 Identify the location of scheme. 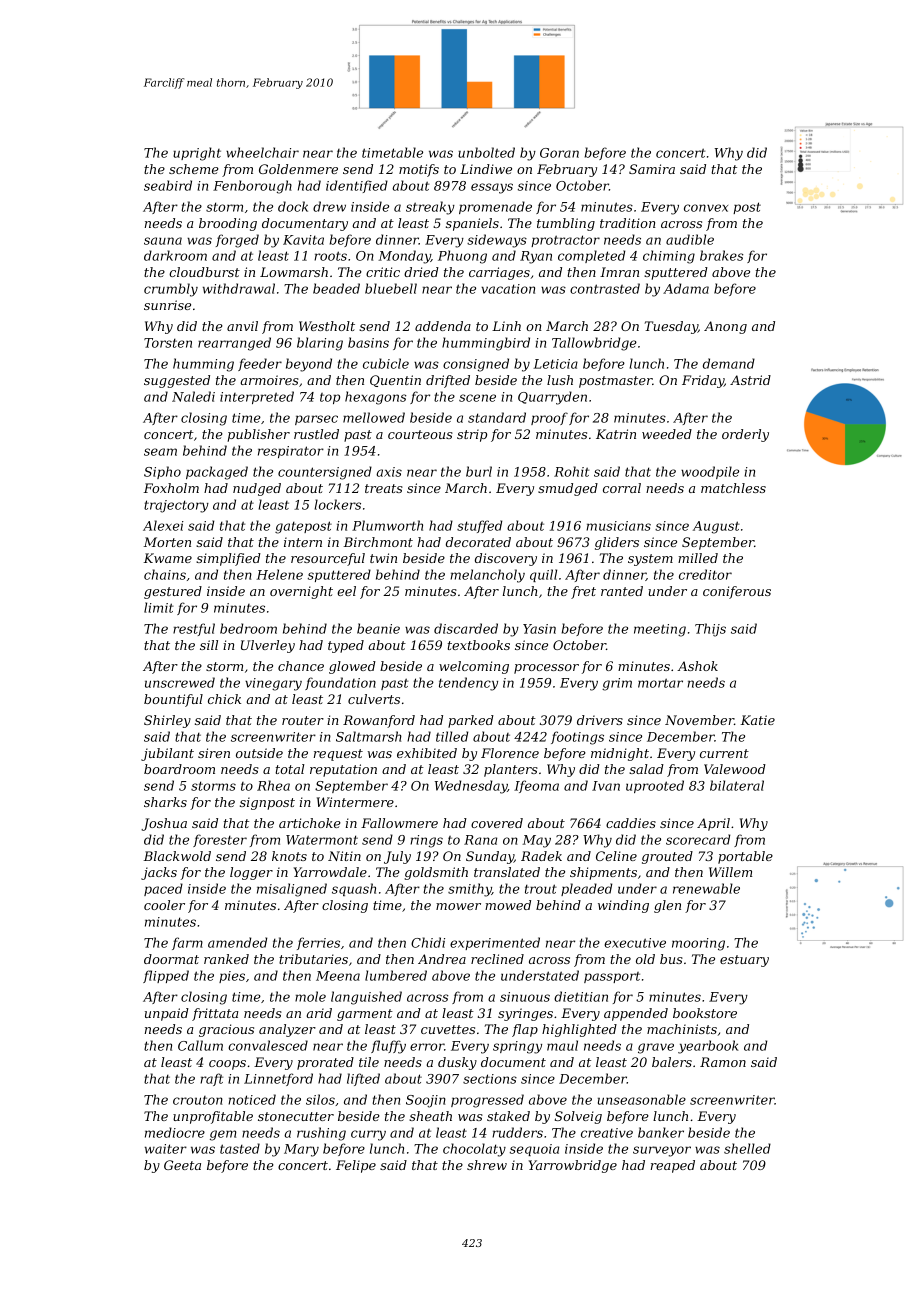
(194, 169).
